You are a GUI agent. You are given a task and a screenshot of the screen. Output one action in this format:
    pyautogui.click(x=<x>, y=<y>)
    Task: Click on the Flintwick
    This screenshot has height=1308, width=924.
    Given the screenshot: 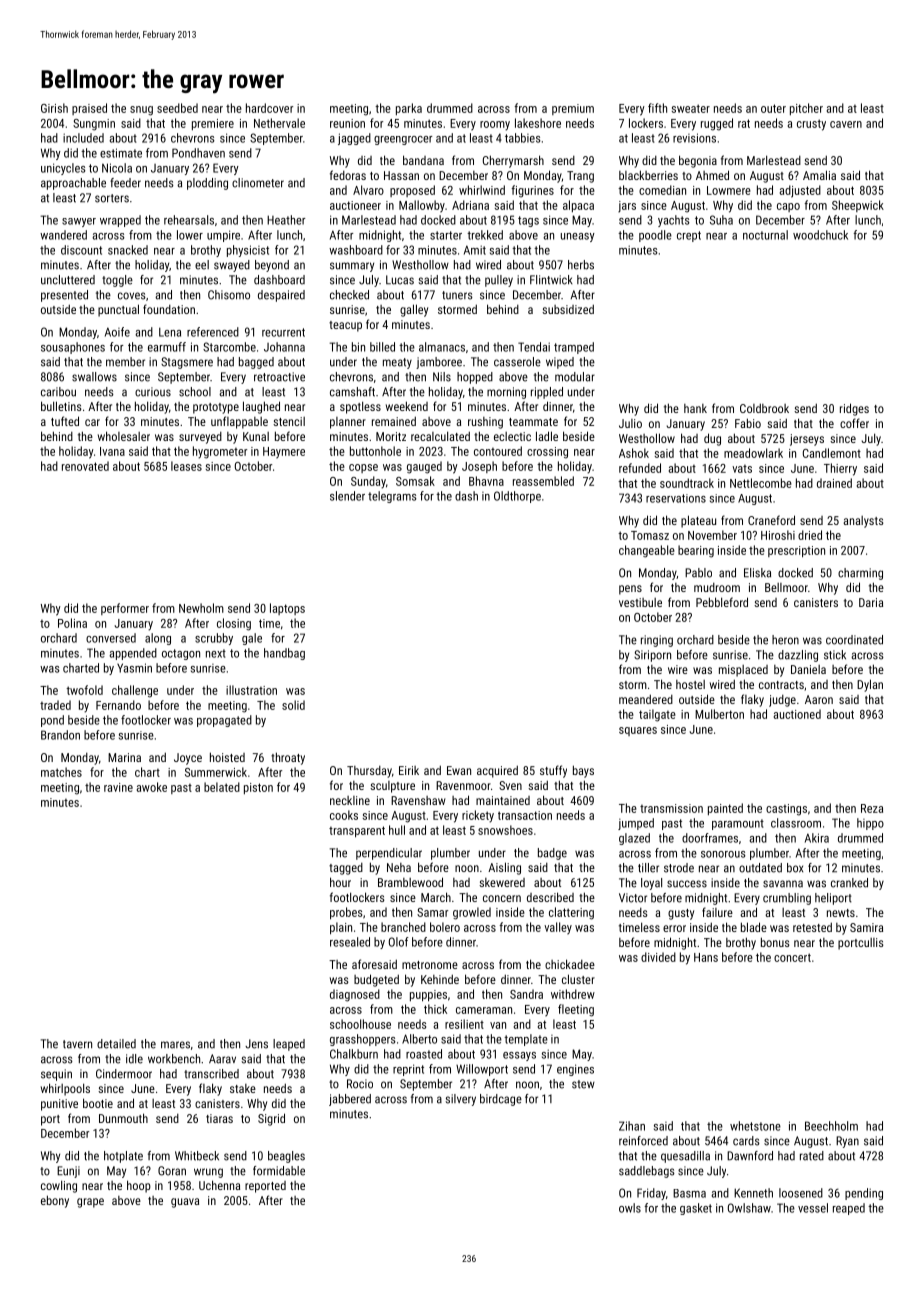 What is the action you would take?
    pyautogui.click(x=551, y=280)
